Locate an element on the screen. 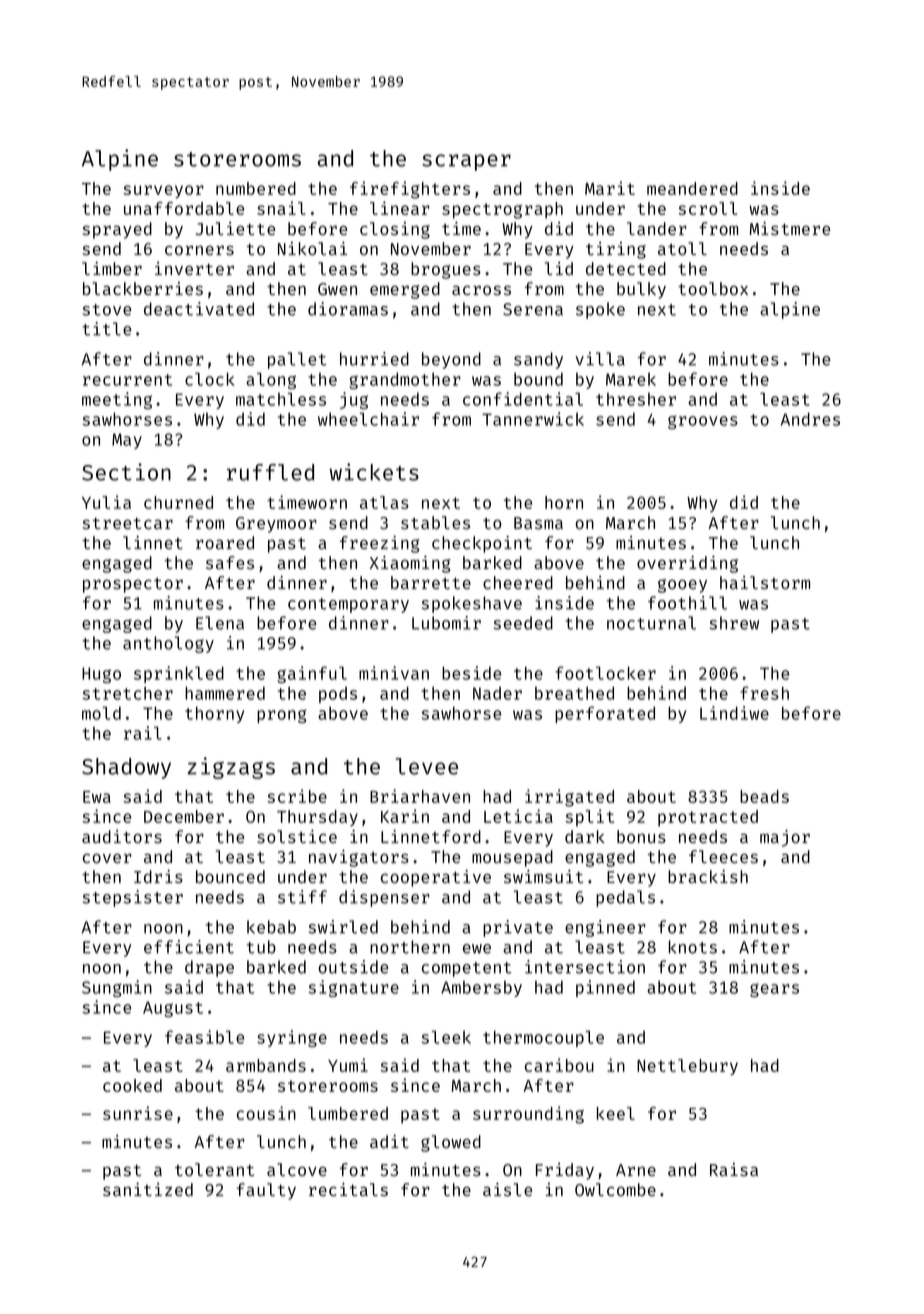  lid is located at coordinates (559, 268).
